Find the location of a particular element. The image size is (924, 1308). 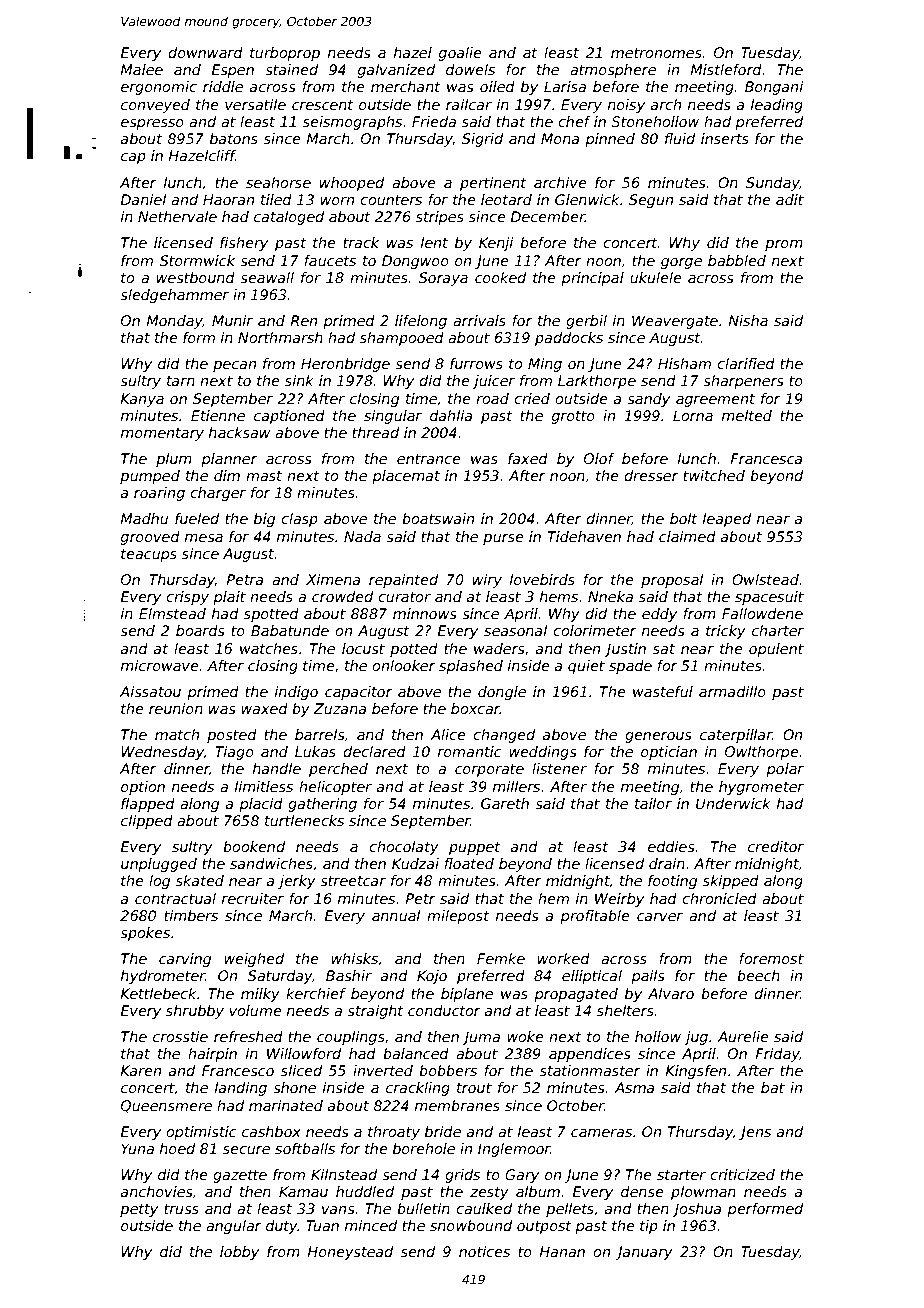

hems is located at coordinates (559, 596).
